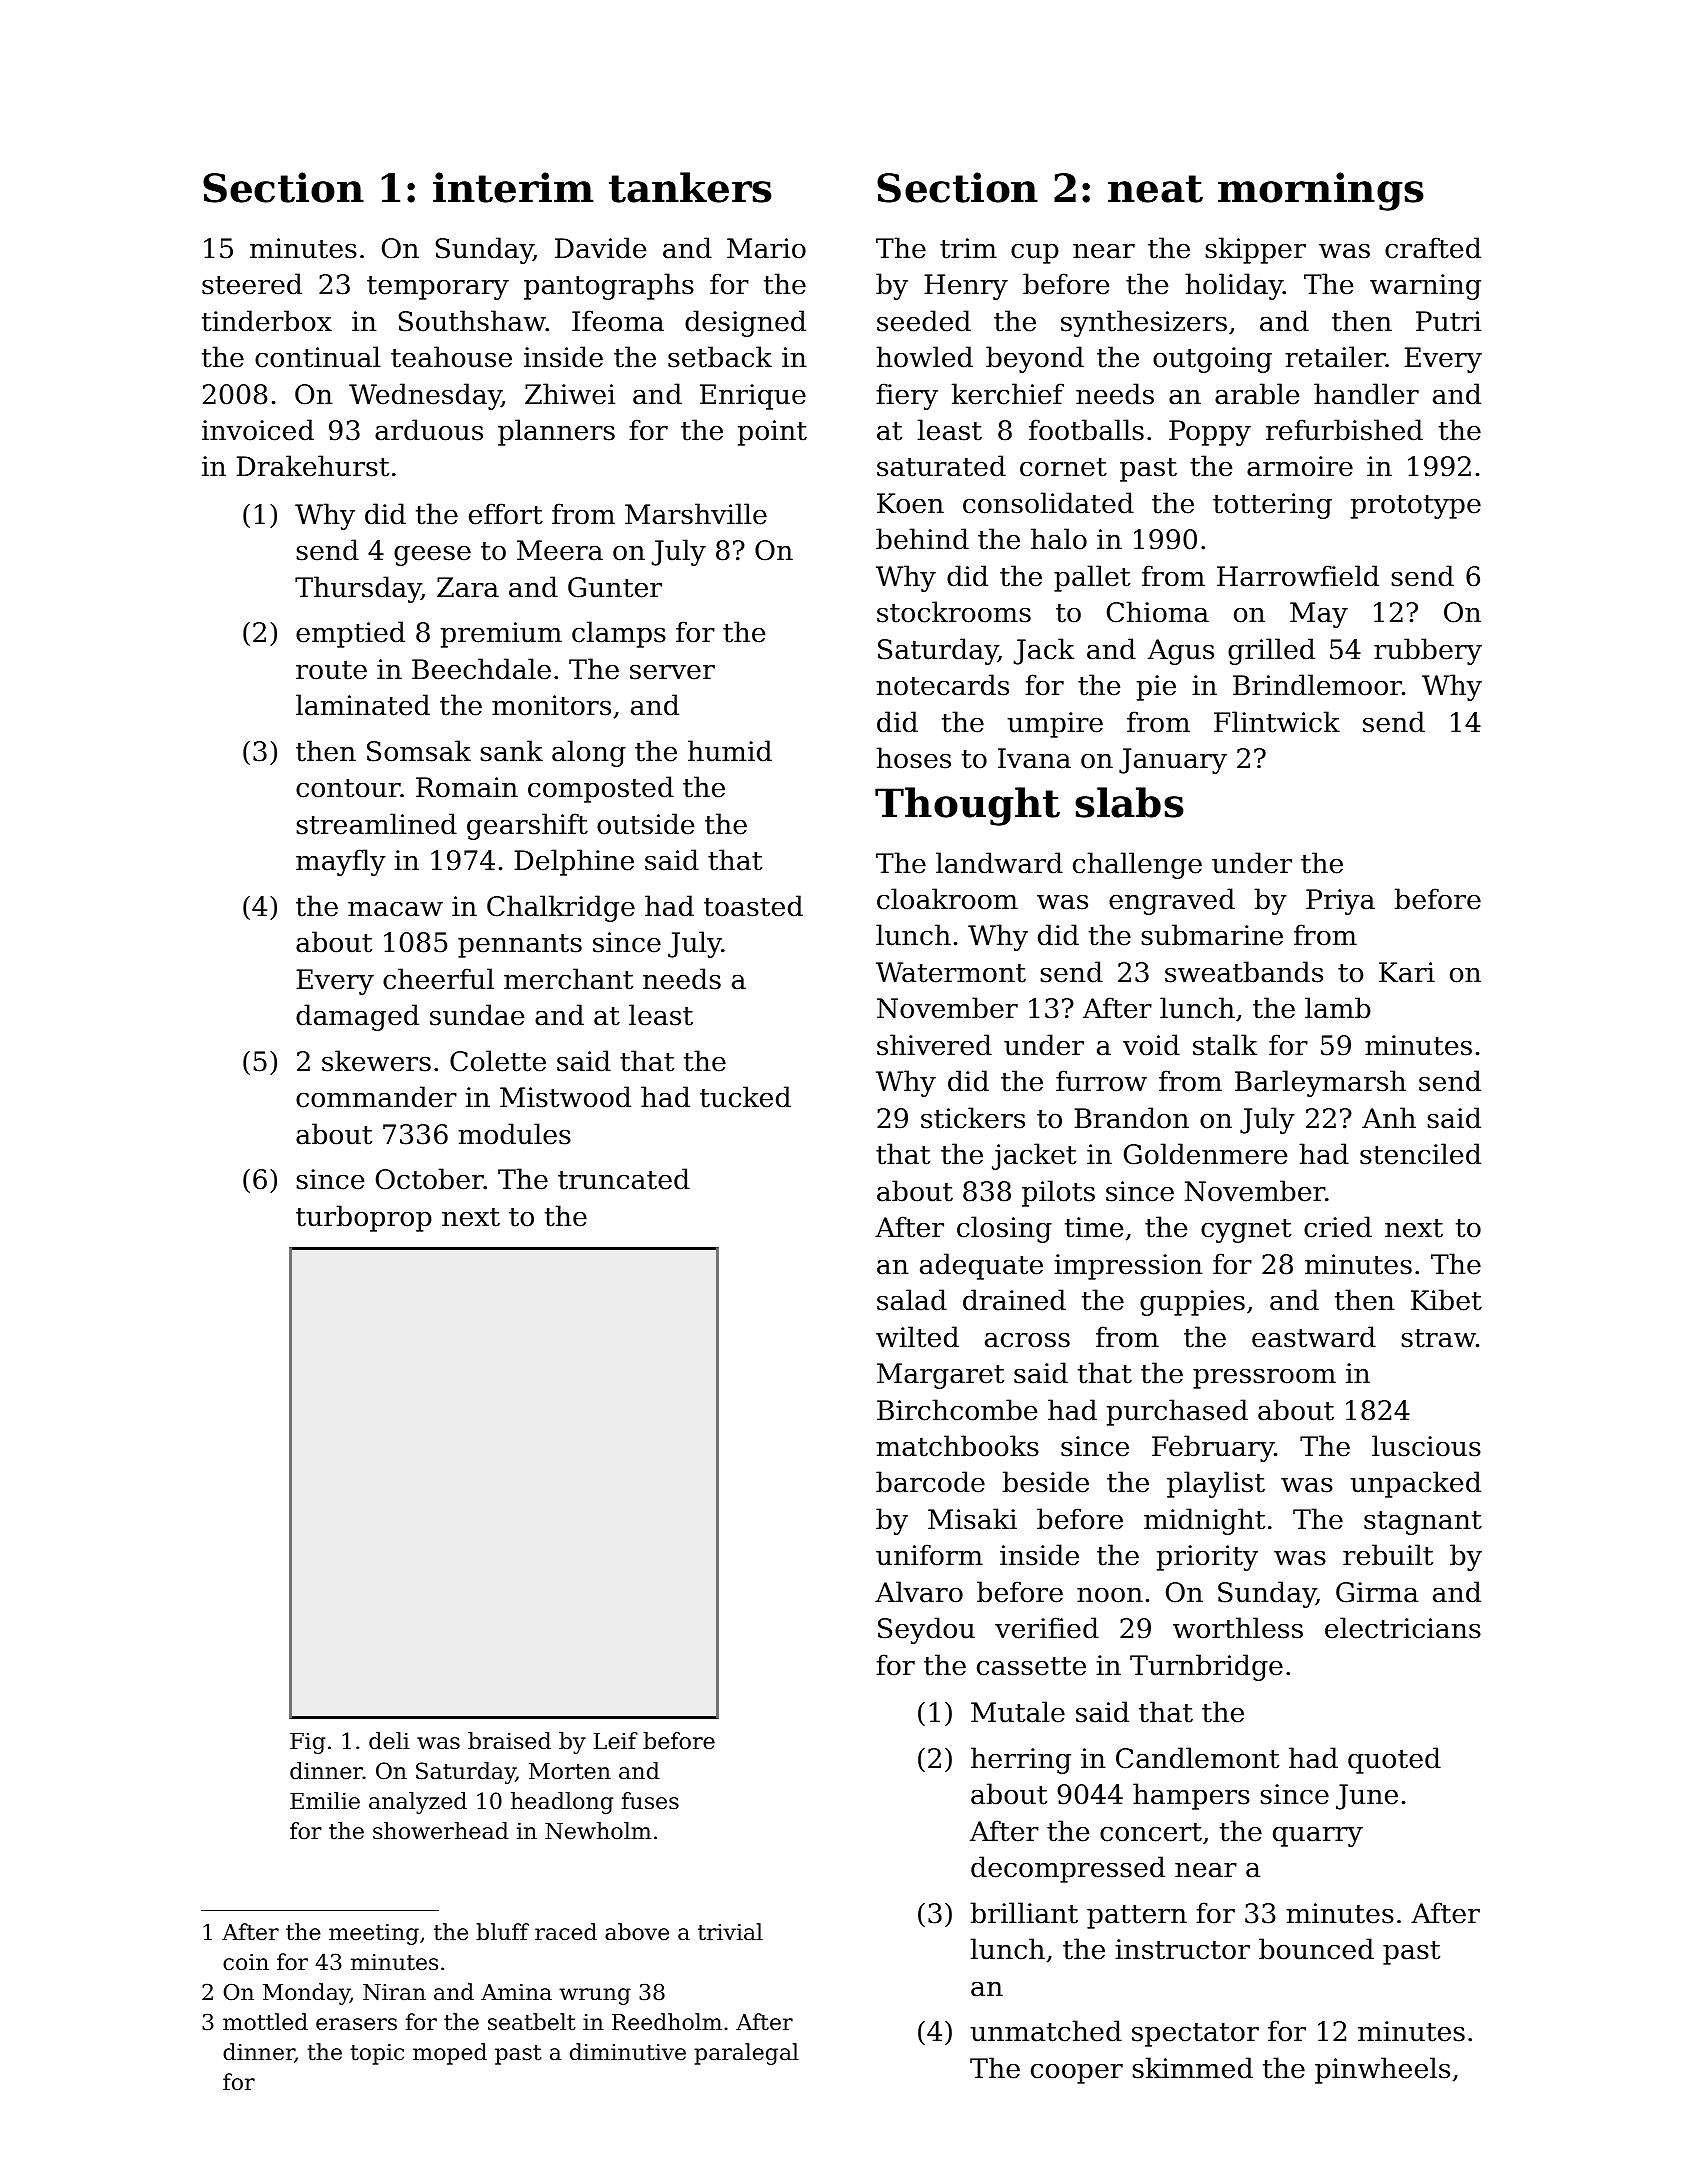 The height and width of the screenshot is (2178, 1683). What do you see at coordinates (1172, 901) in the screenshot?
I see `engraved` at bounding box center [1172, 901].
